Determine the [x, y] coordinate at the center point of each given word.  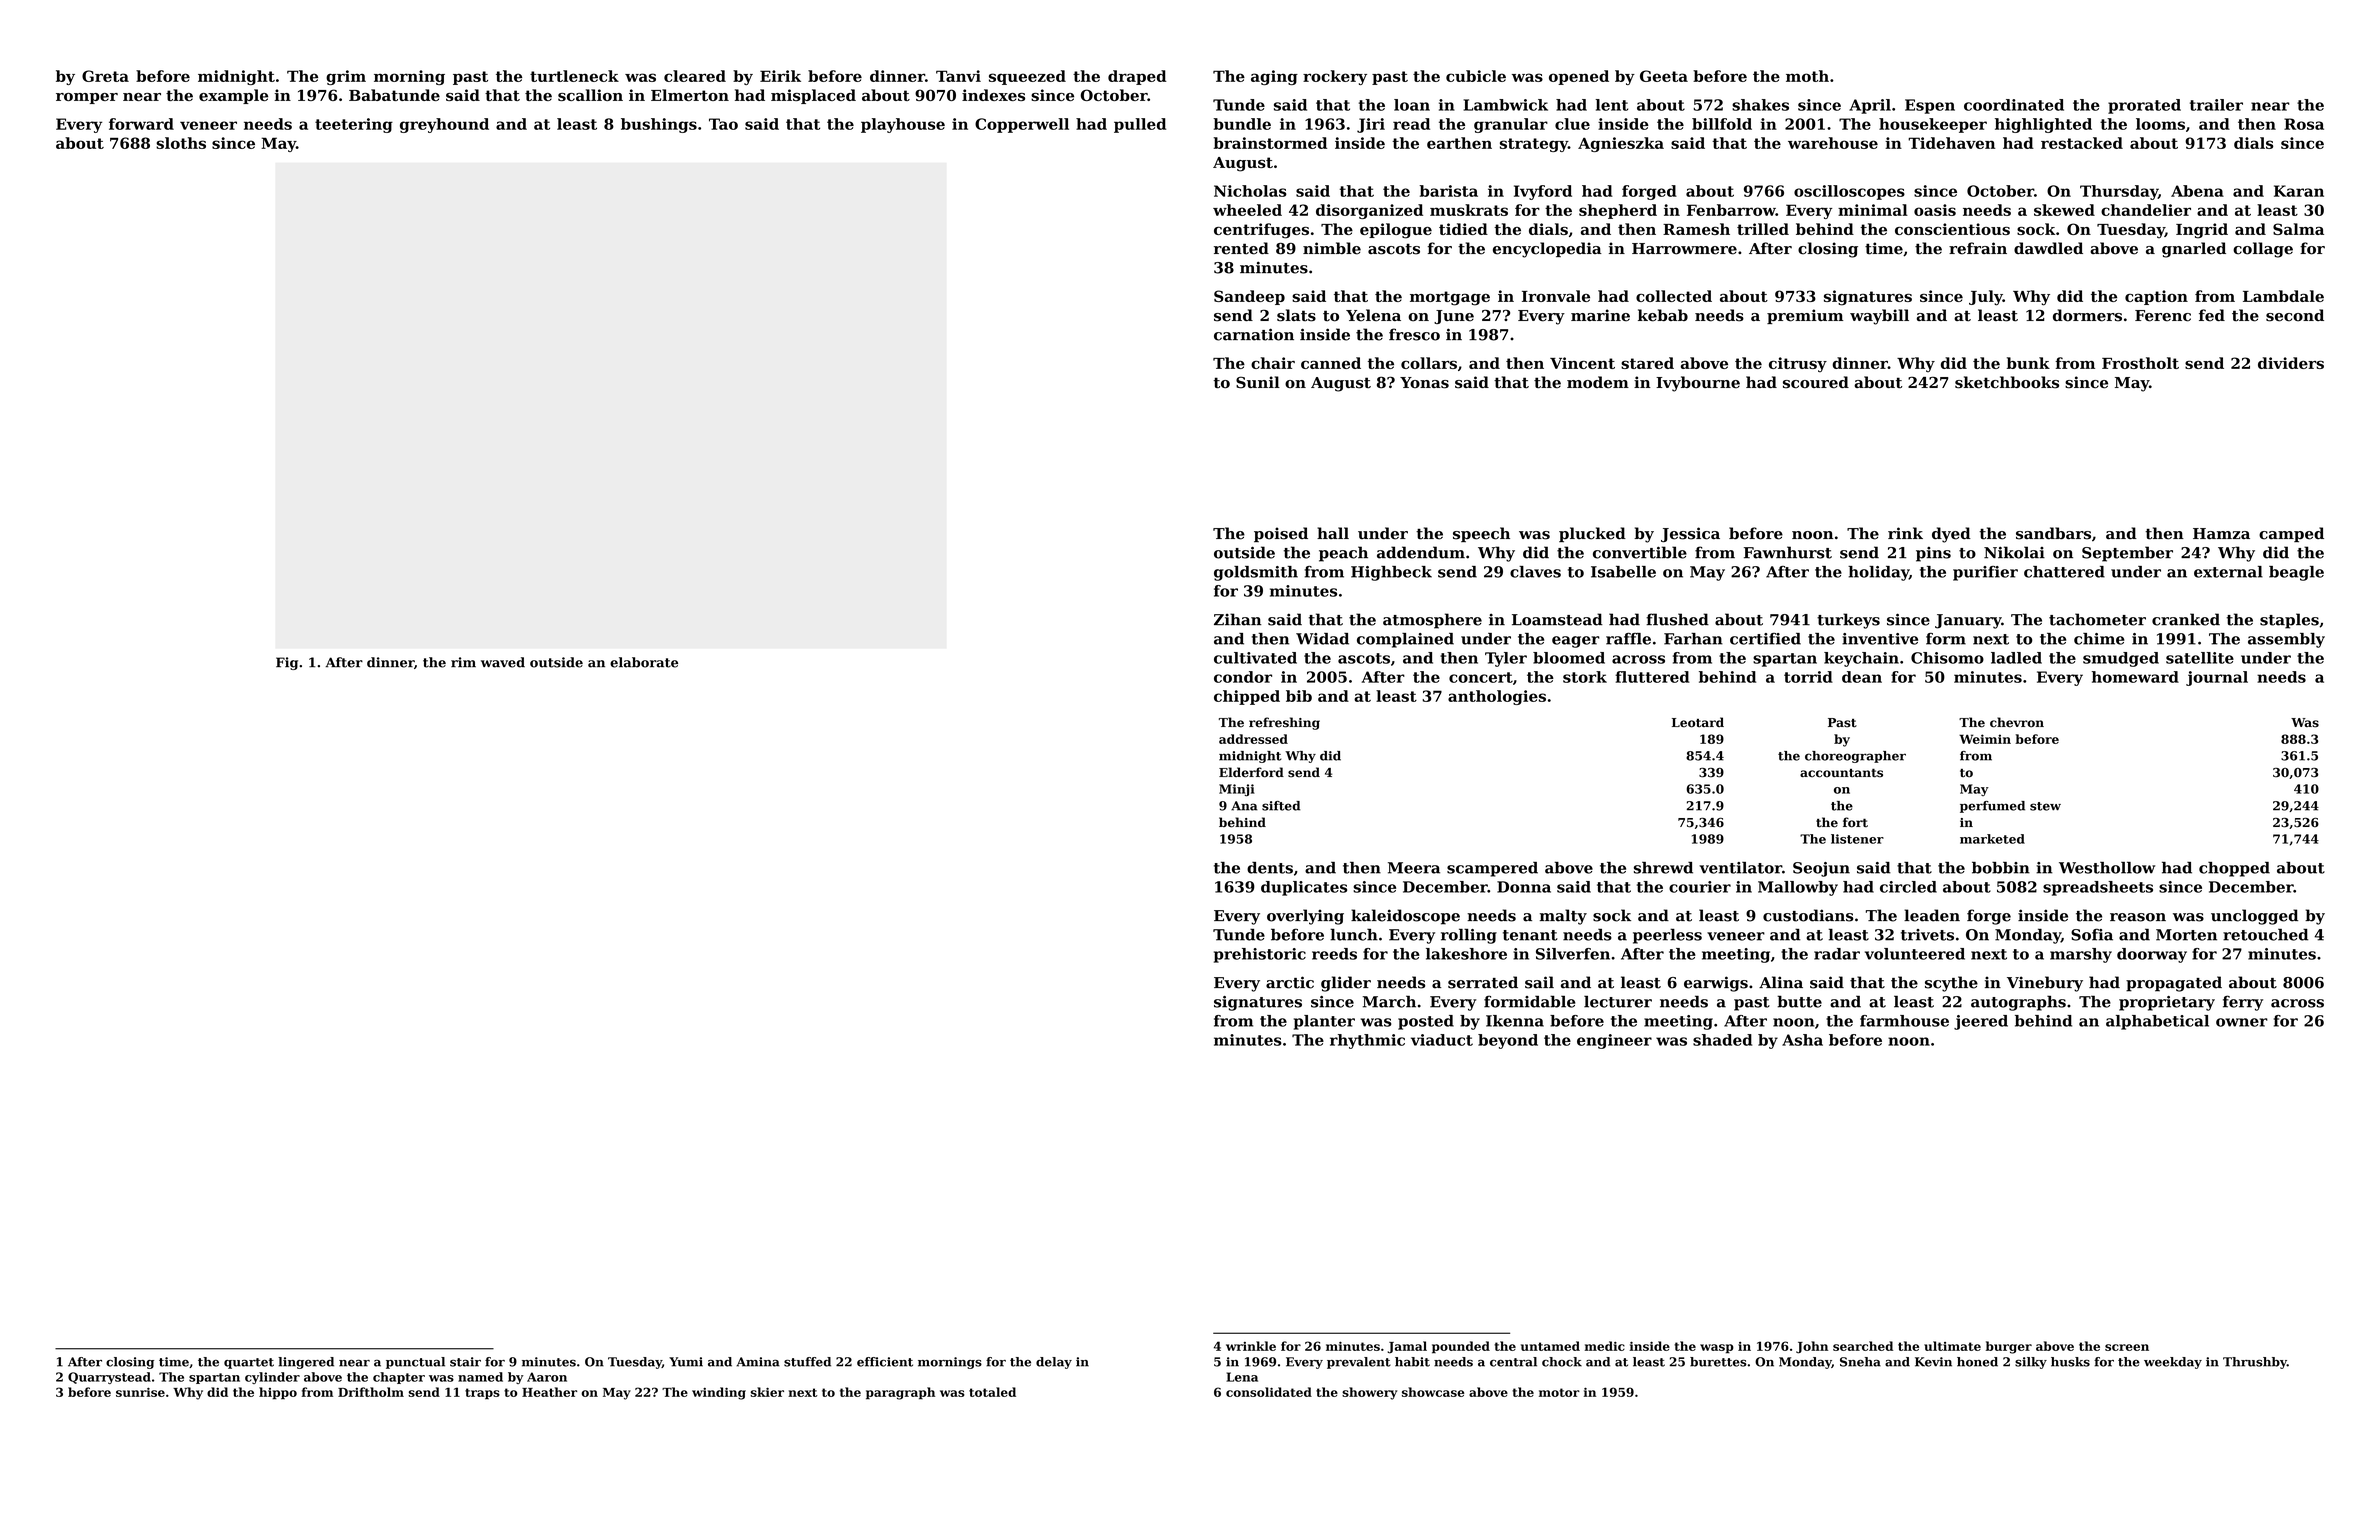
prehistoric [1260, 955]
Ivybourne [1698, 384]
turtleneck [574, 76]
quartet [249, 1363]
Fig [287, 663]
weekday [2173, 1363]
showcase [1433, 1392]
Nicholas [1250, 191]
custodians [1808, 915]
